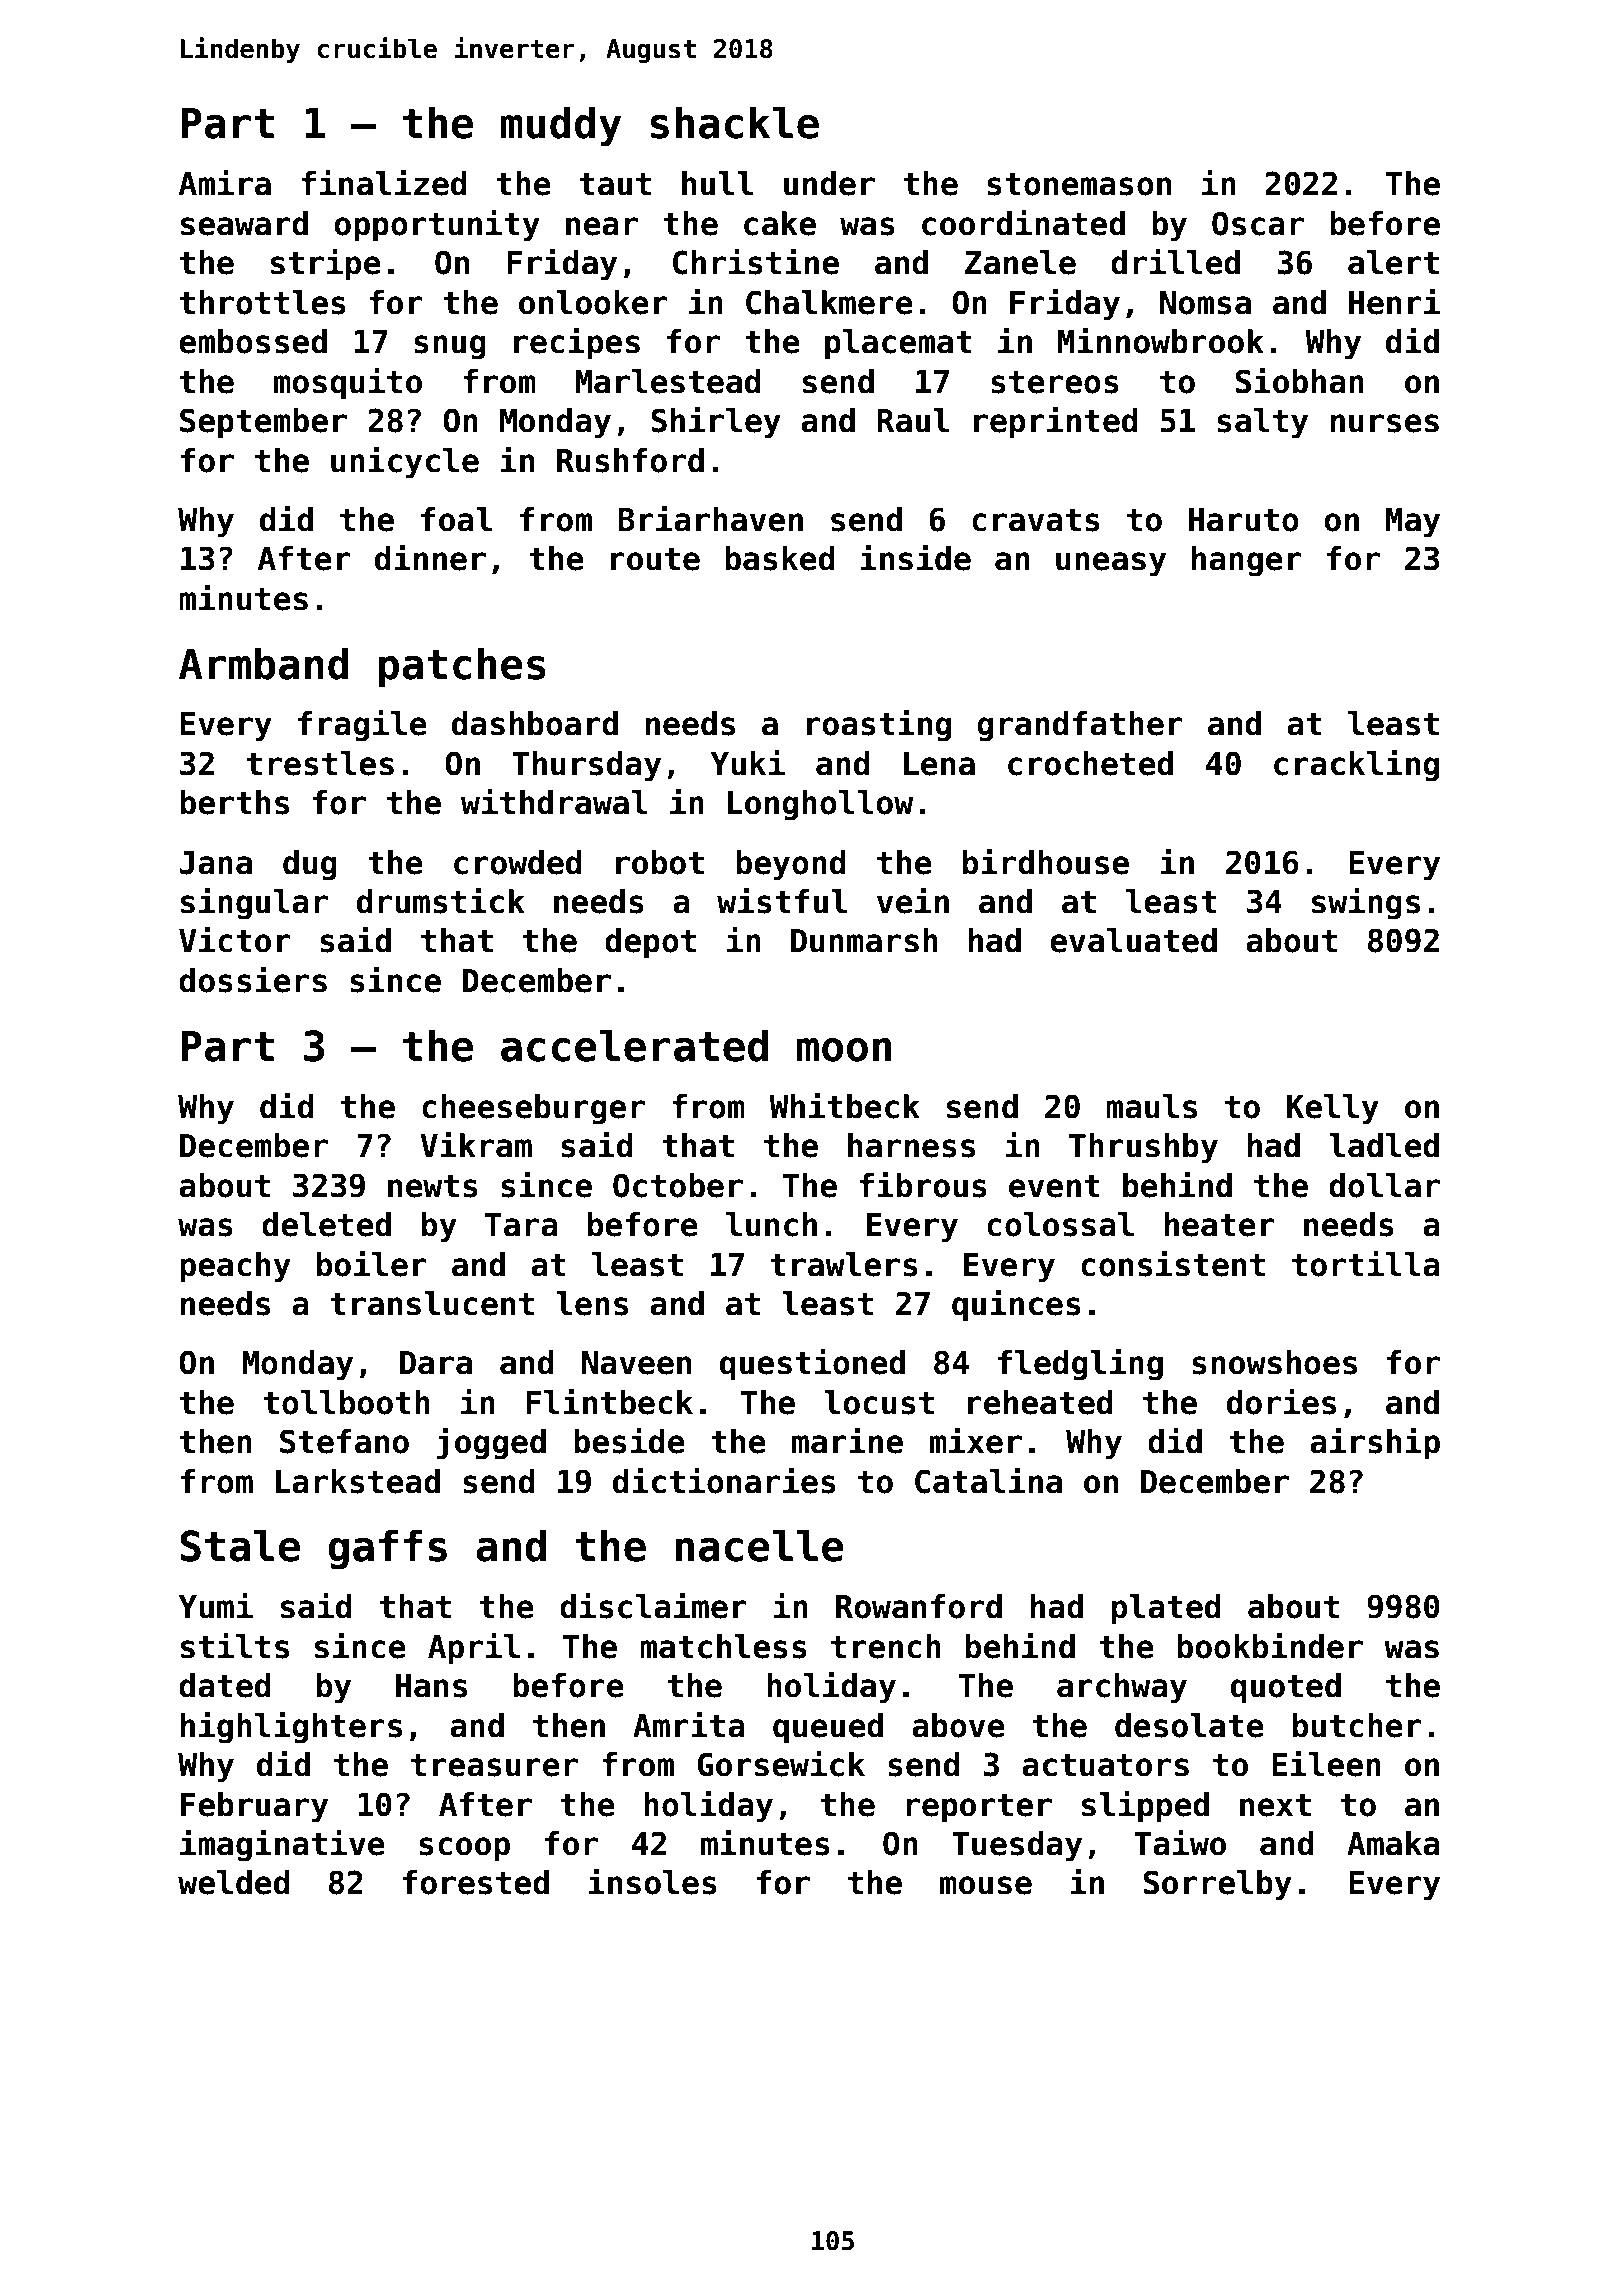 This image has width=1620, height=2292. What do you see at coordinates (723, 1646) in the image?
I see `matchless` at bounding box center [723, 1646].
